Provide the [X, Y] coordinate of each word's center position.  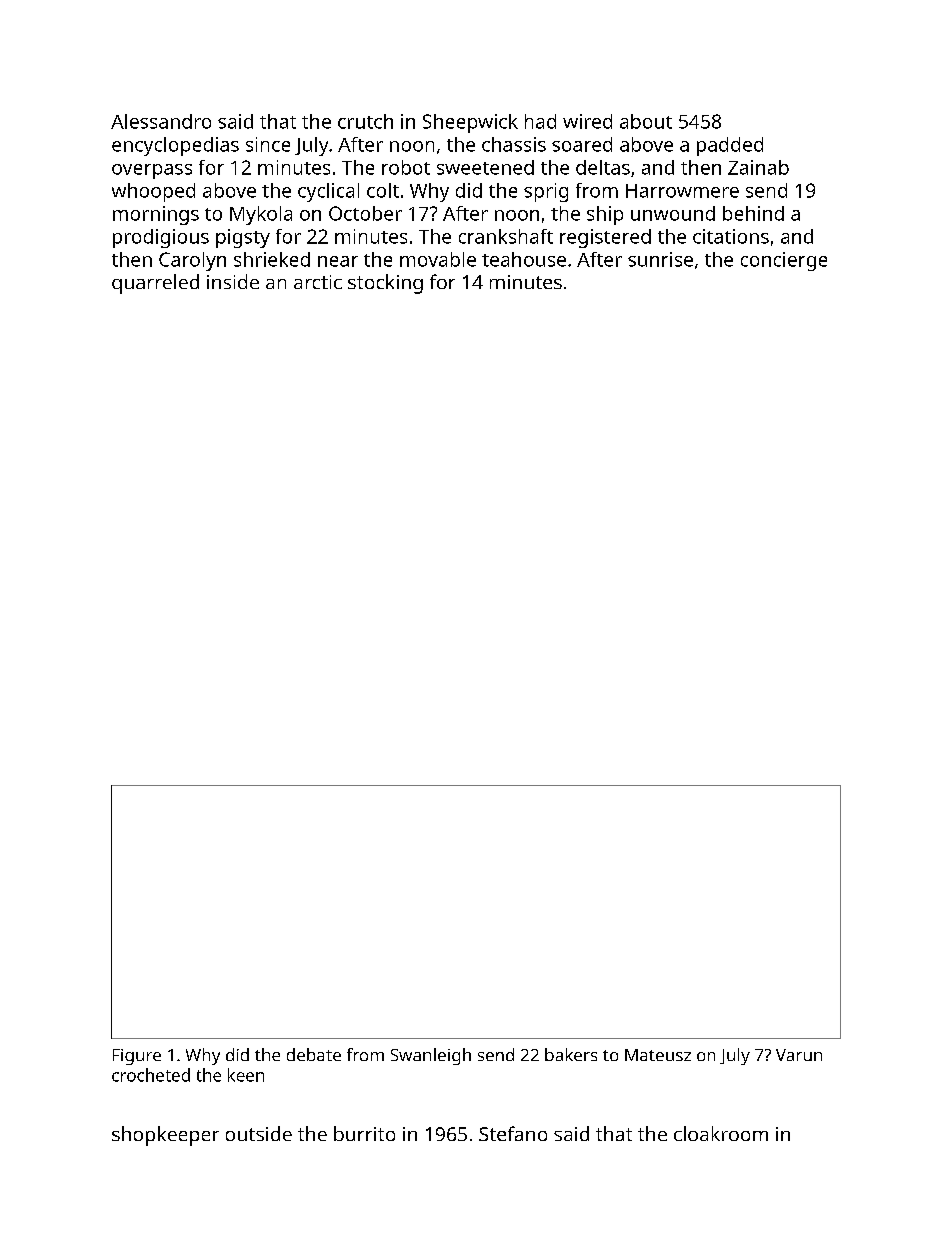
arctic [318, 282]
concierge [784, 261]
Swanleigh [431, 1056]
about [646, 121]
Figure [137, 1057]
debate [314, 1054]
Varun [799, 1055]
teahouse [524, 259]
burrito [364, 1133]
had [540, 121]
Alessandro [161, 121]
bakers [571, 1054]
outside [259, 1133]
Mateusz [658, 1055]
